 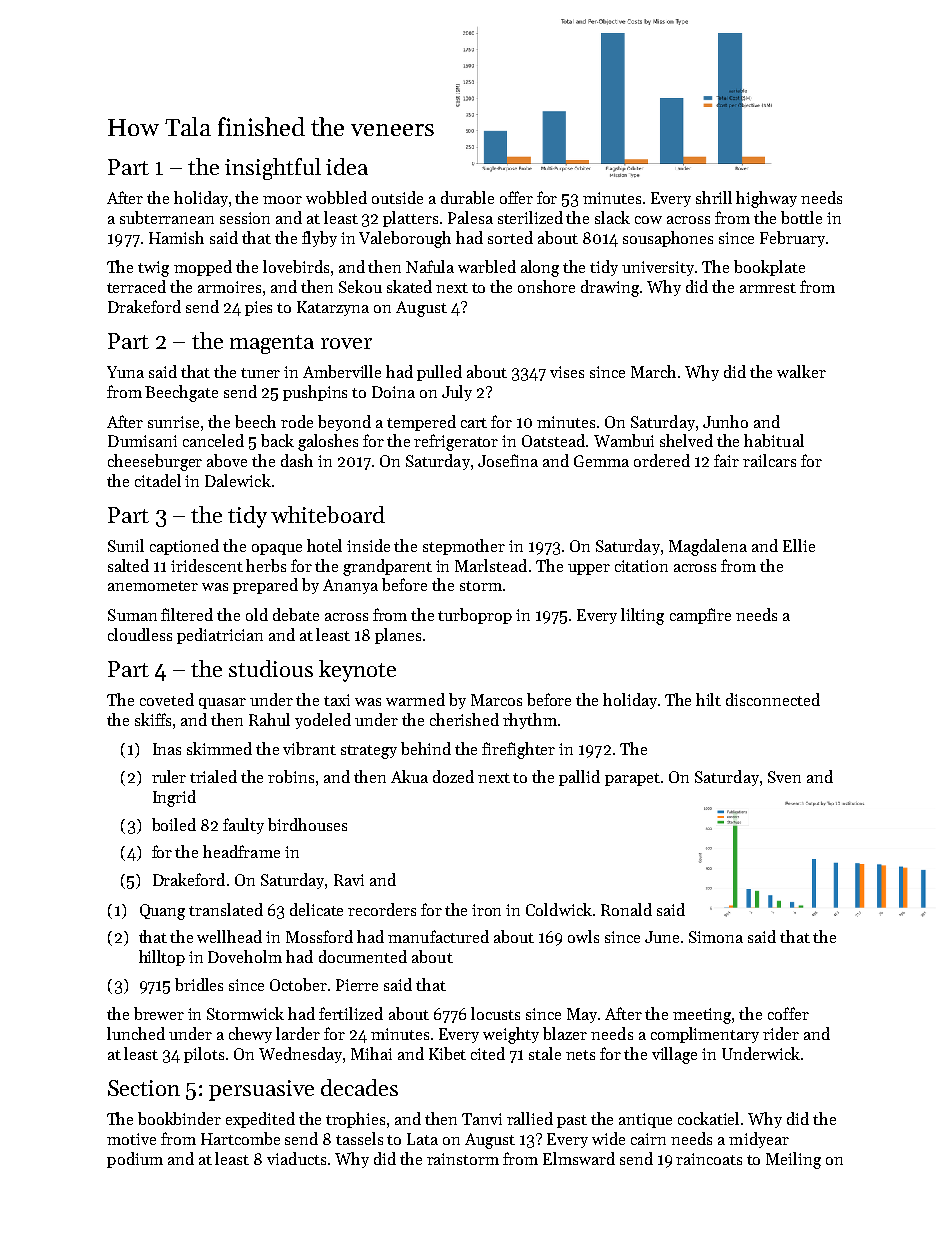 What do you see at coordinates (131, 1139) in the image?
I see `motive` at bounding box center [131, 1139].
